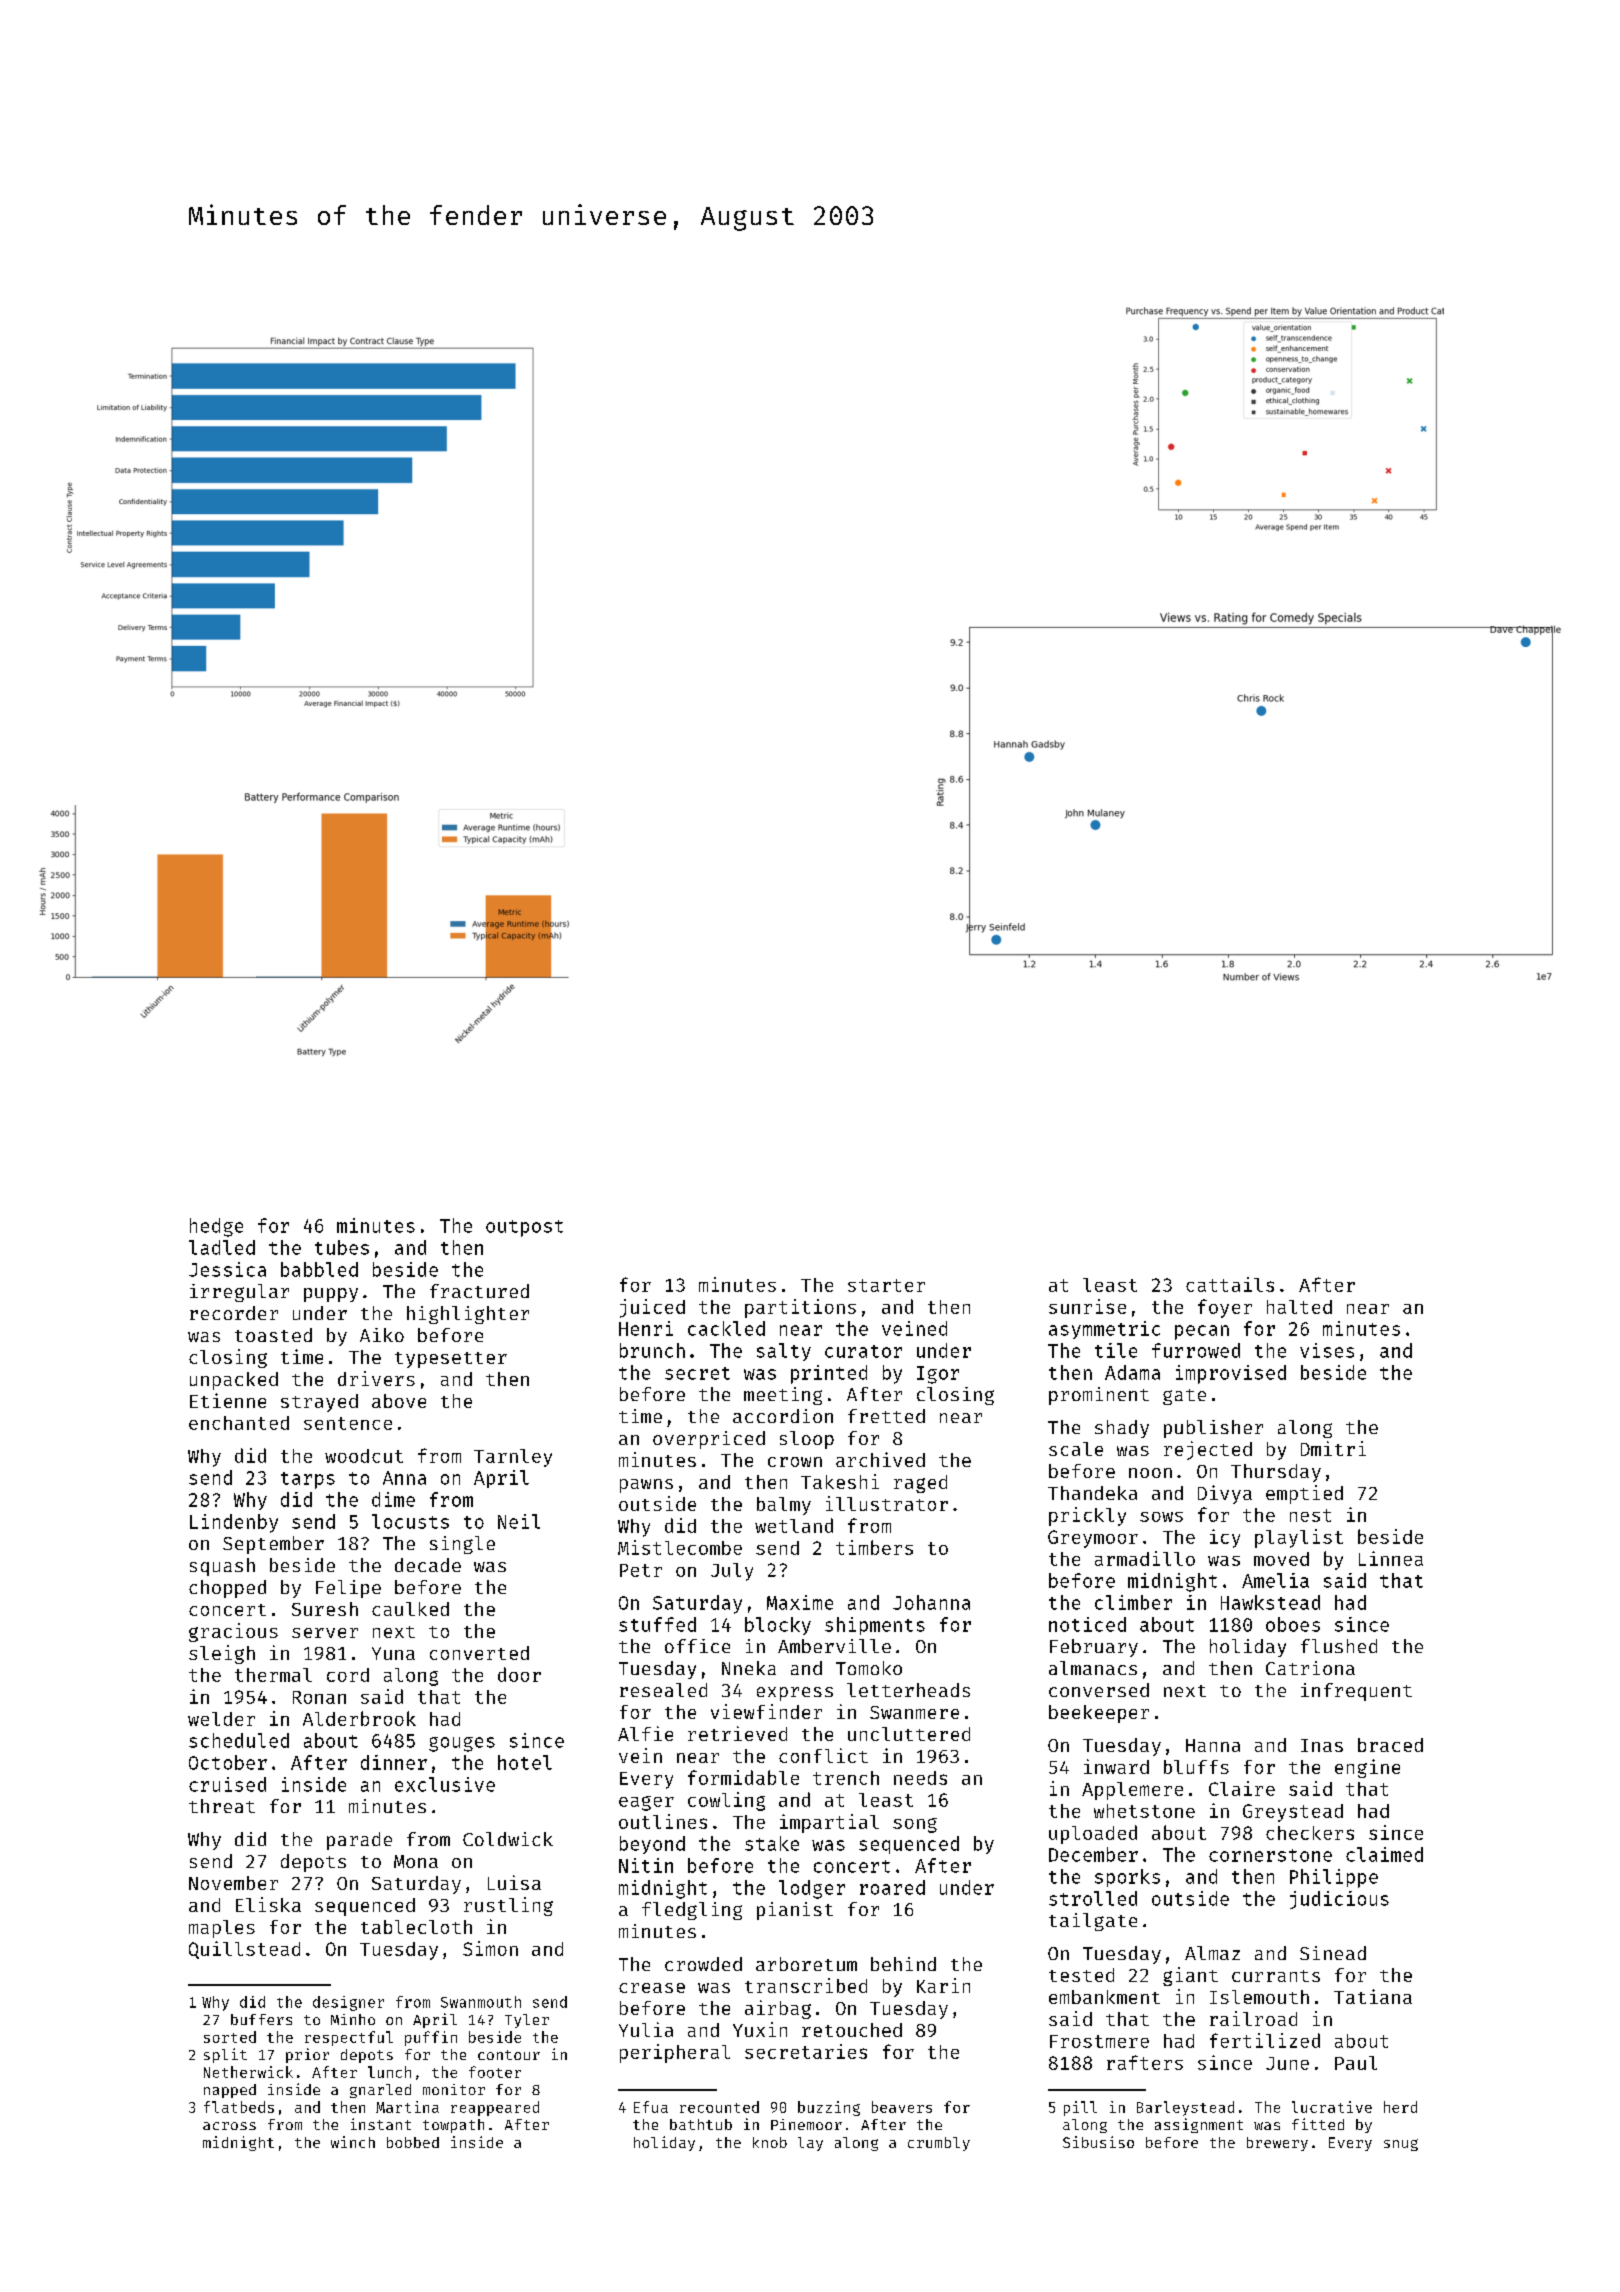 This page has height=2292, width=1620. Describe the element at coordinates (1099, 2041) in the page. I see `Frostmere` at that location.
